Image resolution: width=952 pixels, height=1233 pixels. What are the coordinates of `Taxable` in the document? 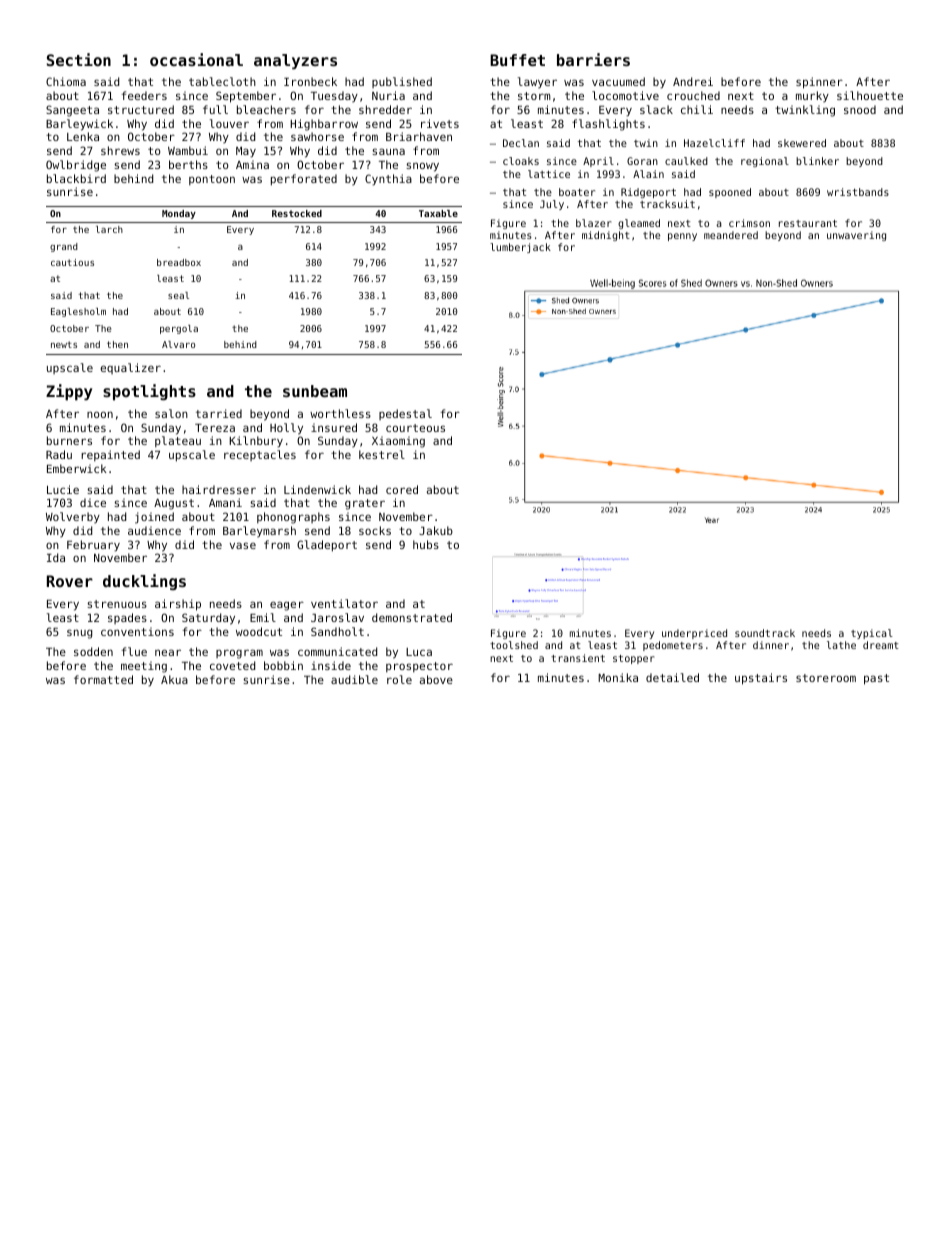 It's located at (438, 213).
